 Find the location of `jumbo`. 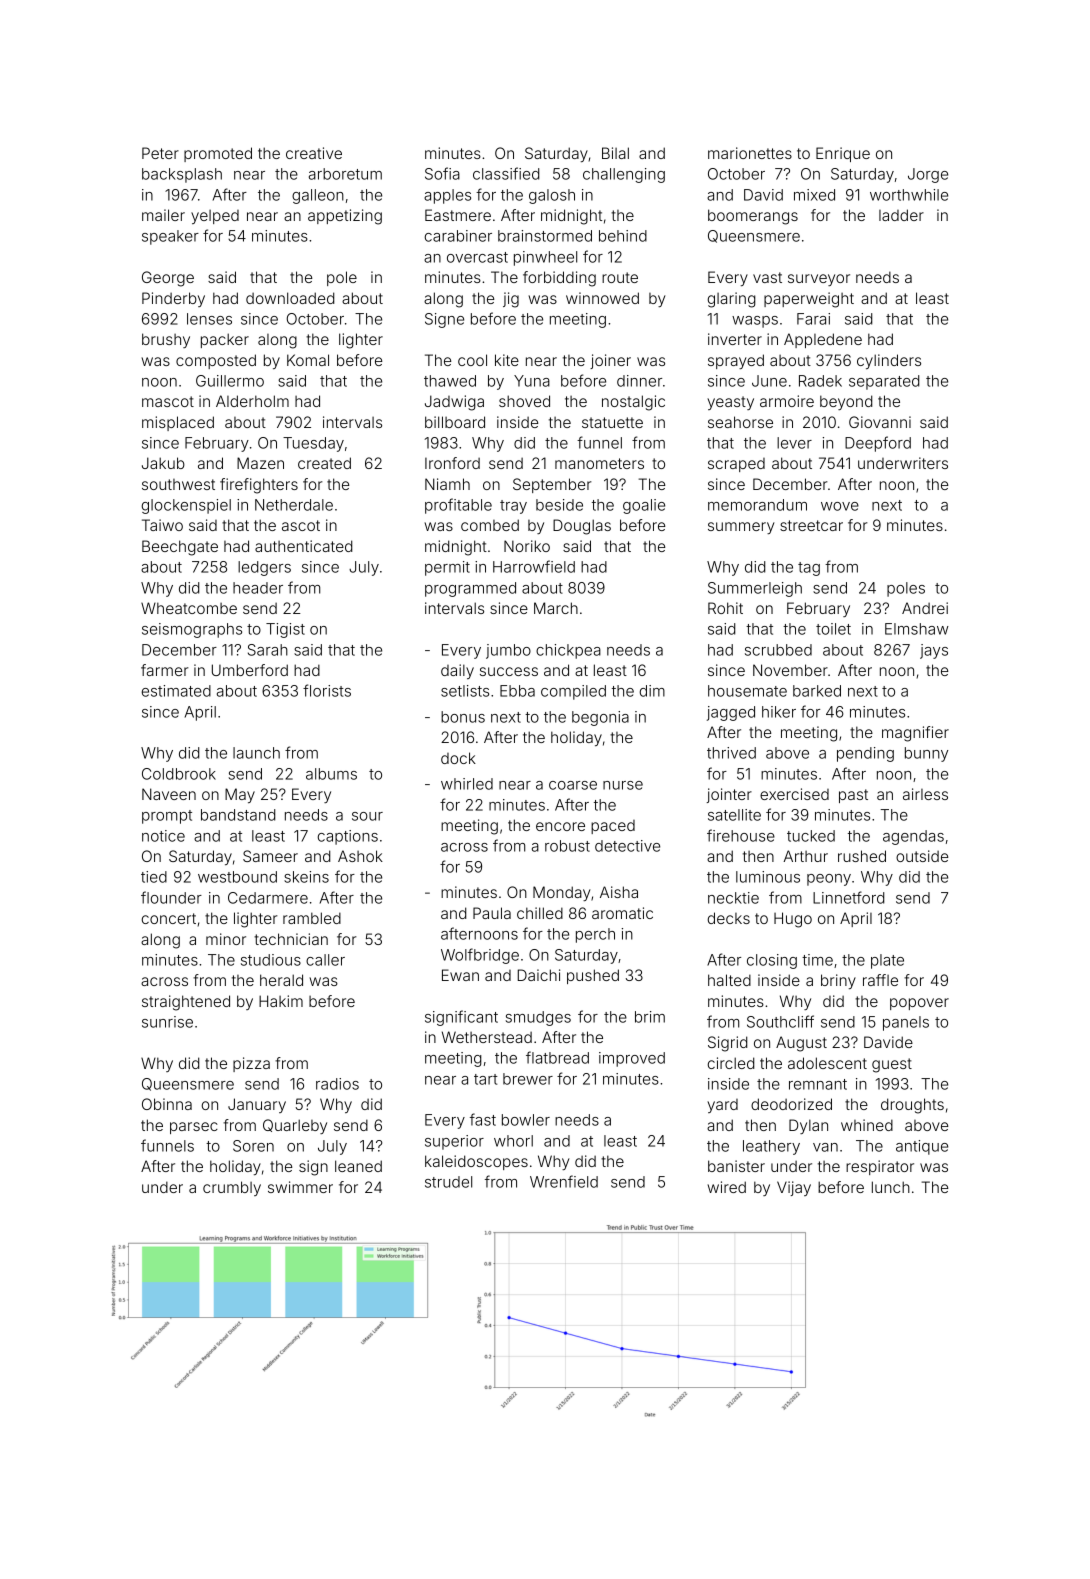

jumbo is located at coordinates (508, 651).
